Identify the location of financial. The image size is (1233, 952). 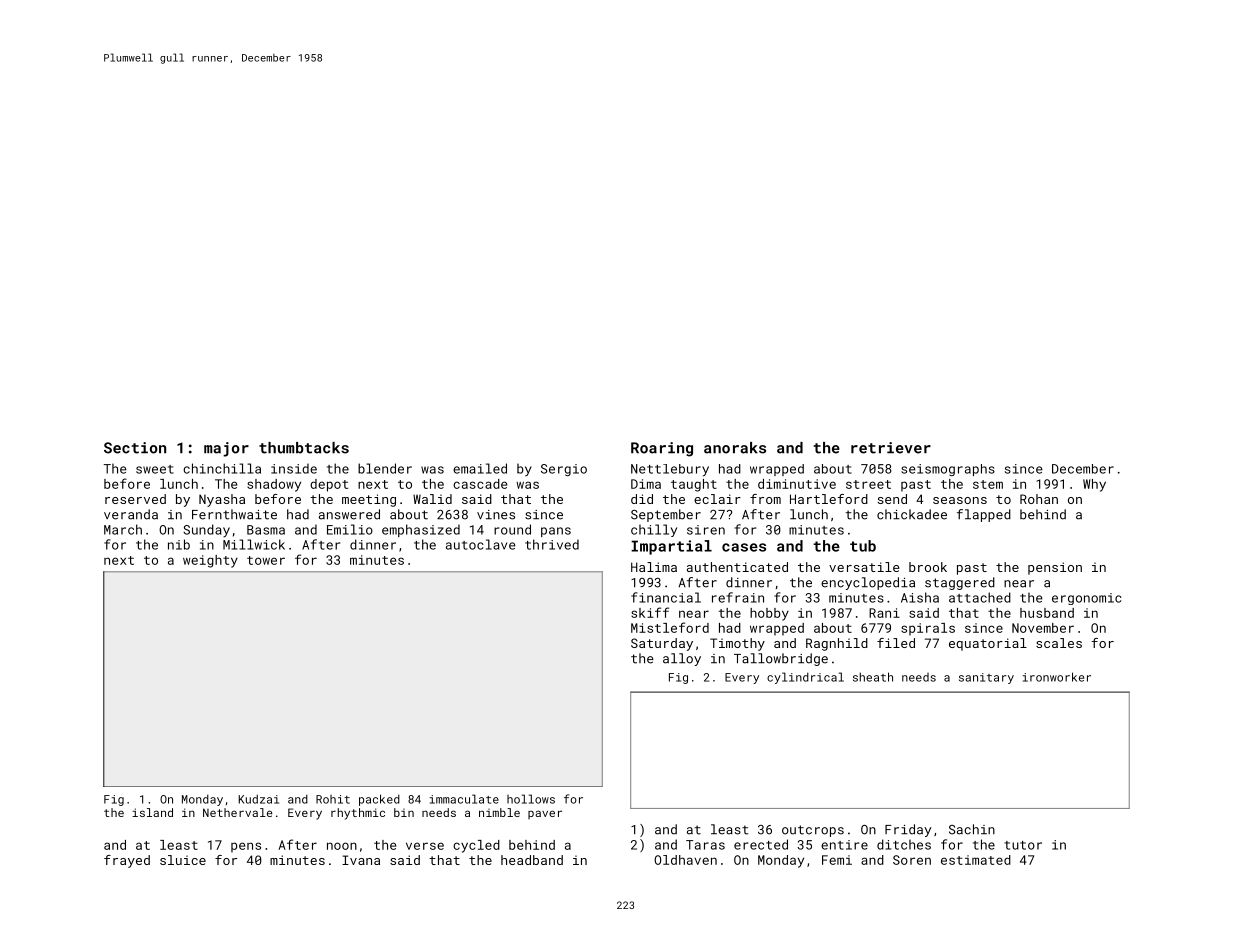
(666, 597).
